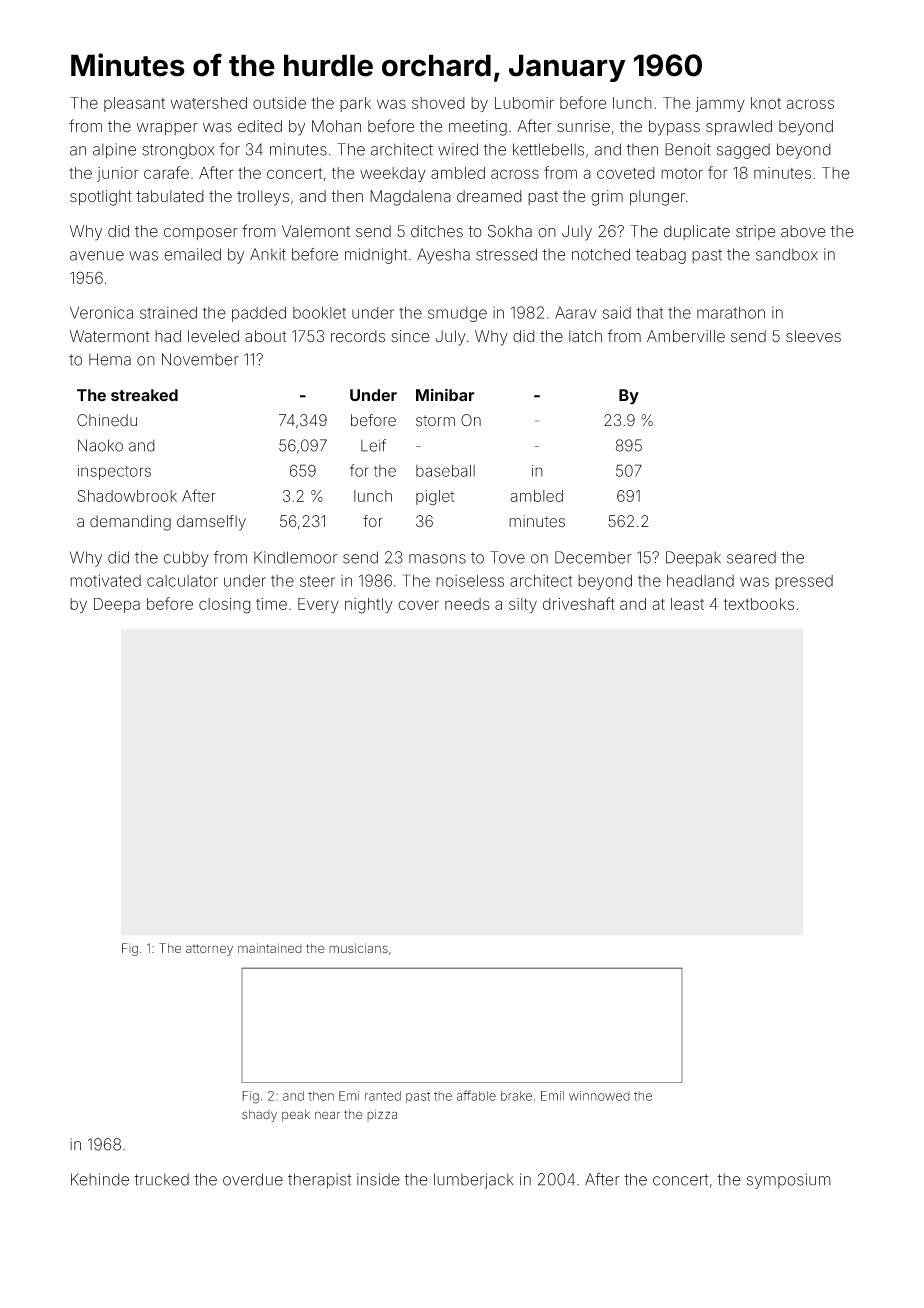 This image has width=924, height=1308. I want to click on musicians, so click(358, 948).
